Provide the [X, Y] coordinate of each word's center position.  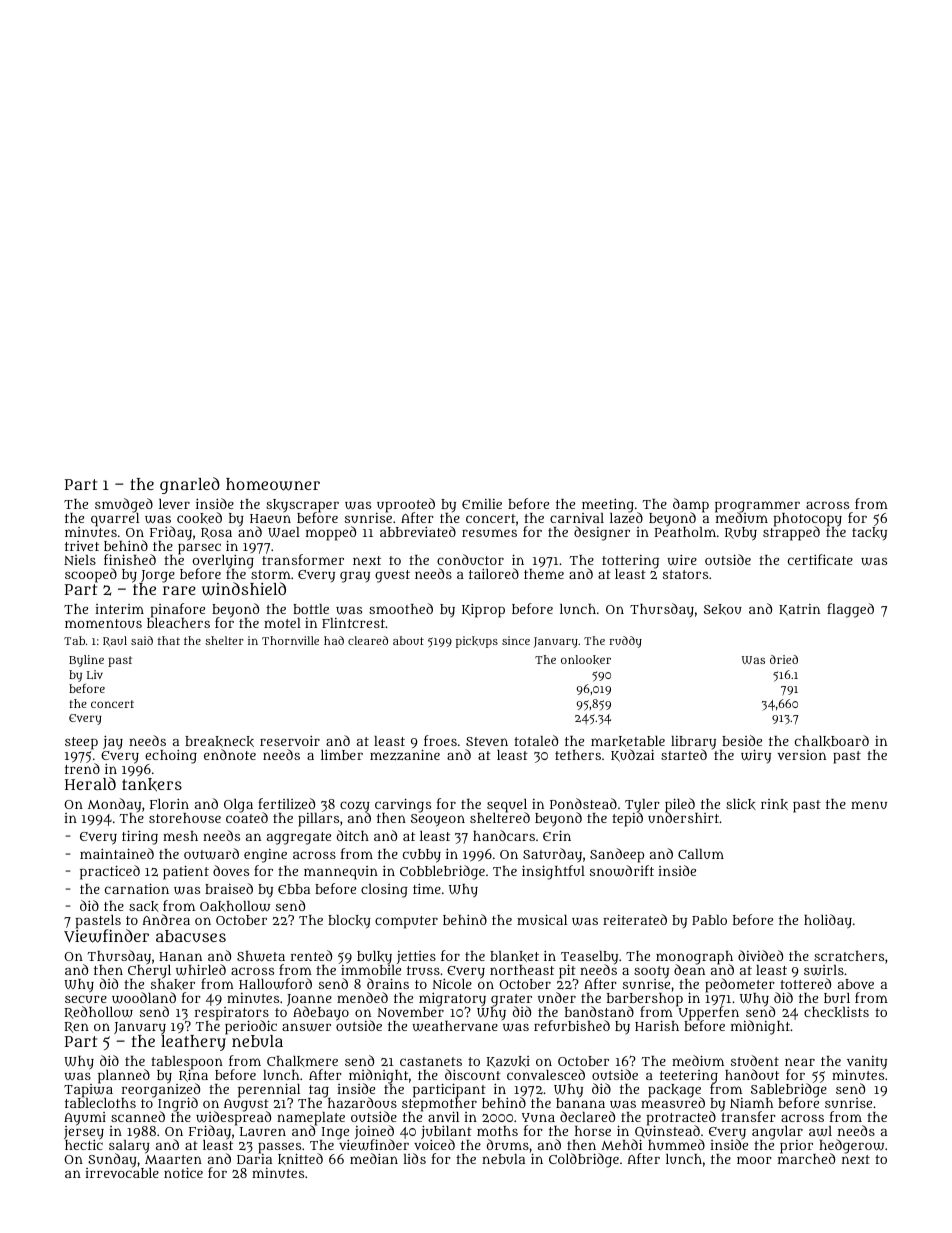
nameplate [311, 1119]
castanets [431, 1061]
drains [388, 983]
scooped [91, 575]
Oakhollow [235, 906]
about [408, 640]
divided [760, 955]
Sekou [723, 609]
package [674, 1091]
